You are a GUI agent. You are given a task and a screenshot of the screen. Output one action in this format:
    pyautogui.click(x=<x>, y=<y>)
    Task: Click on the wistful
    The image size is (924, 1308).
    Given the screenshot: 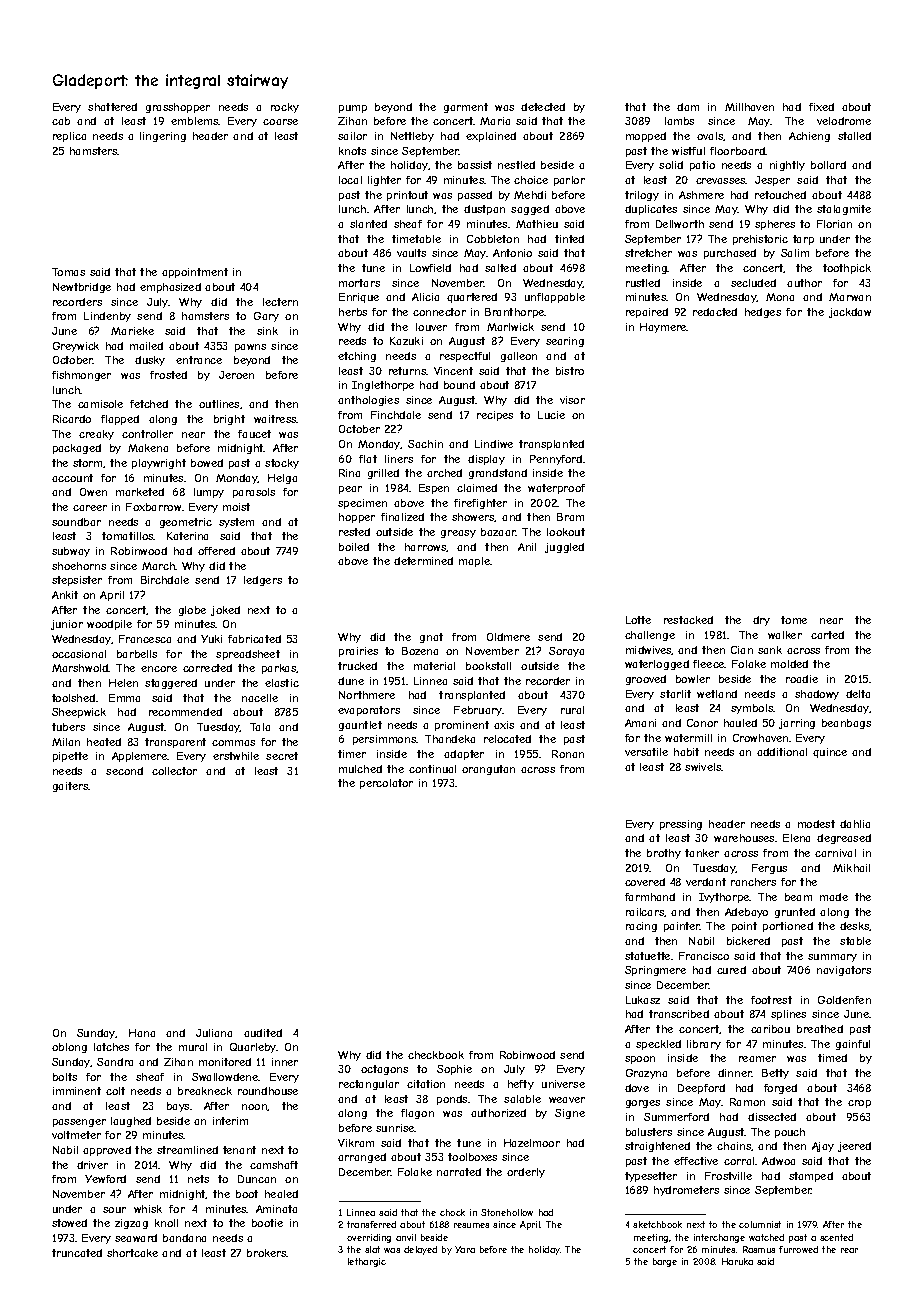 What is the action you would take?
    pyautogui.click(x=688, y=151)
